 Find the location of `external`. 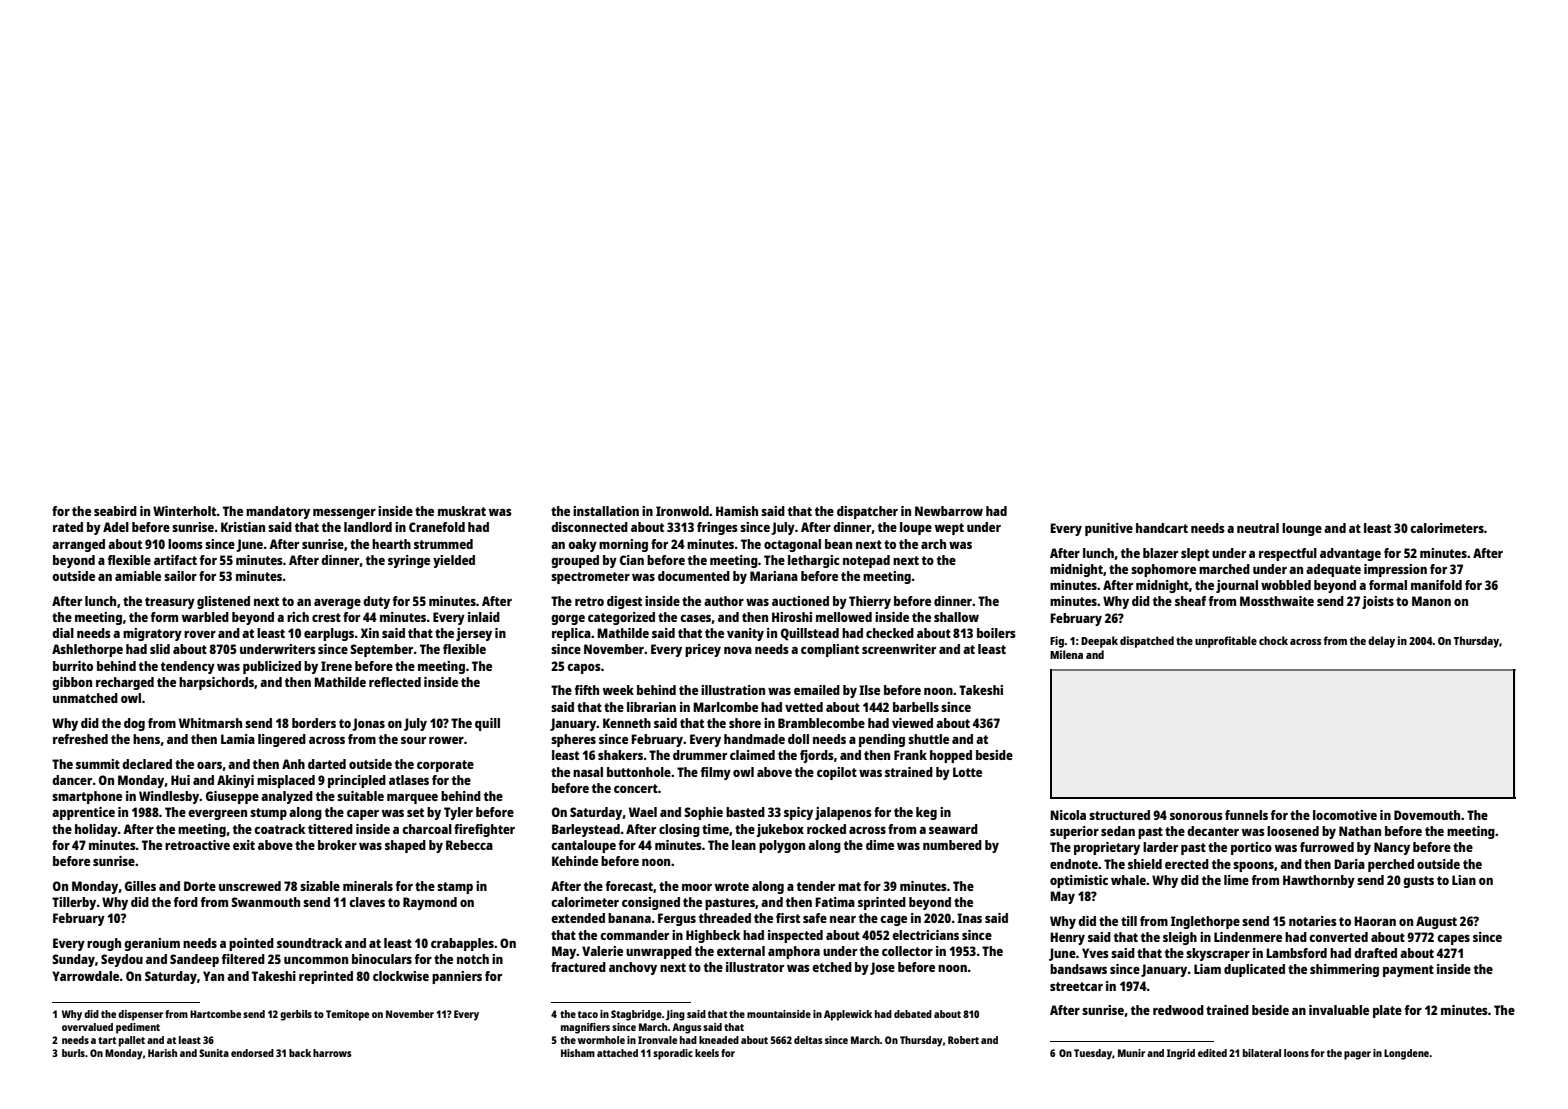

external is located at coordinates (741, 951).
